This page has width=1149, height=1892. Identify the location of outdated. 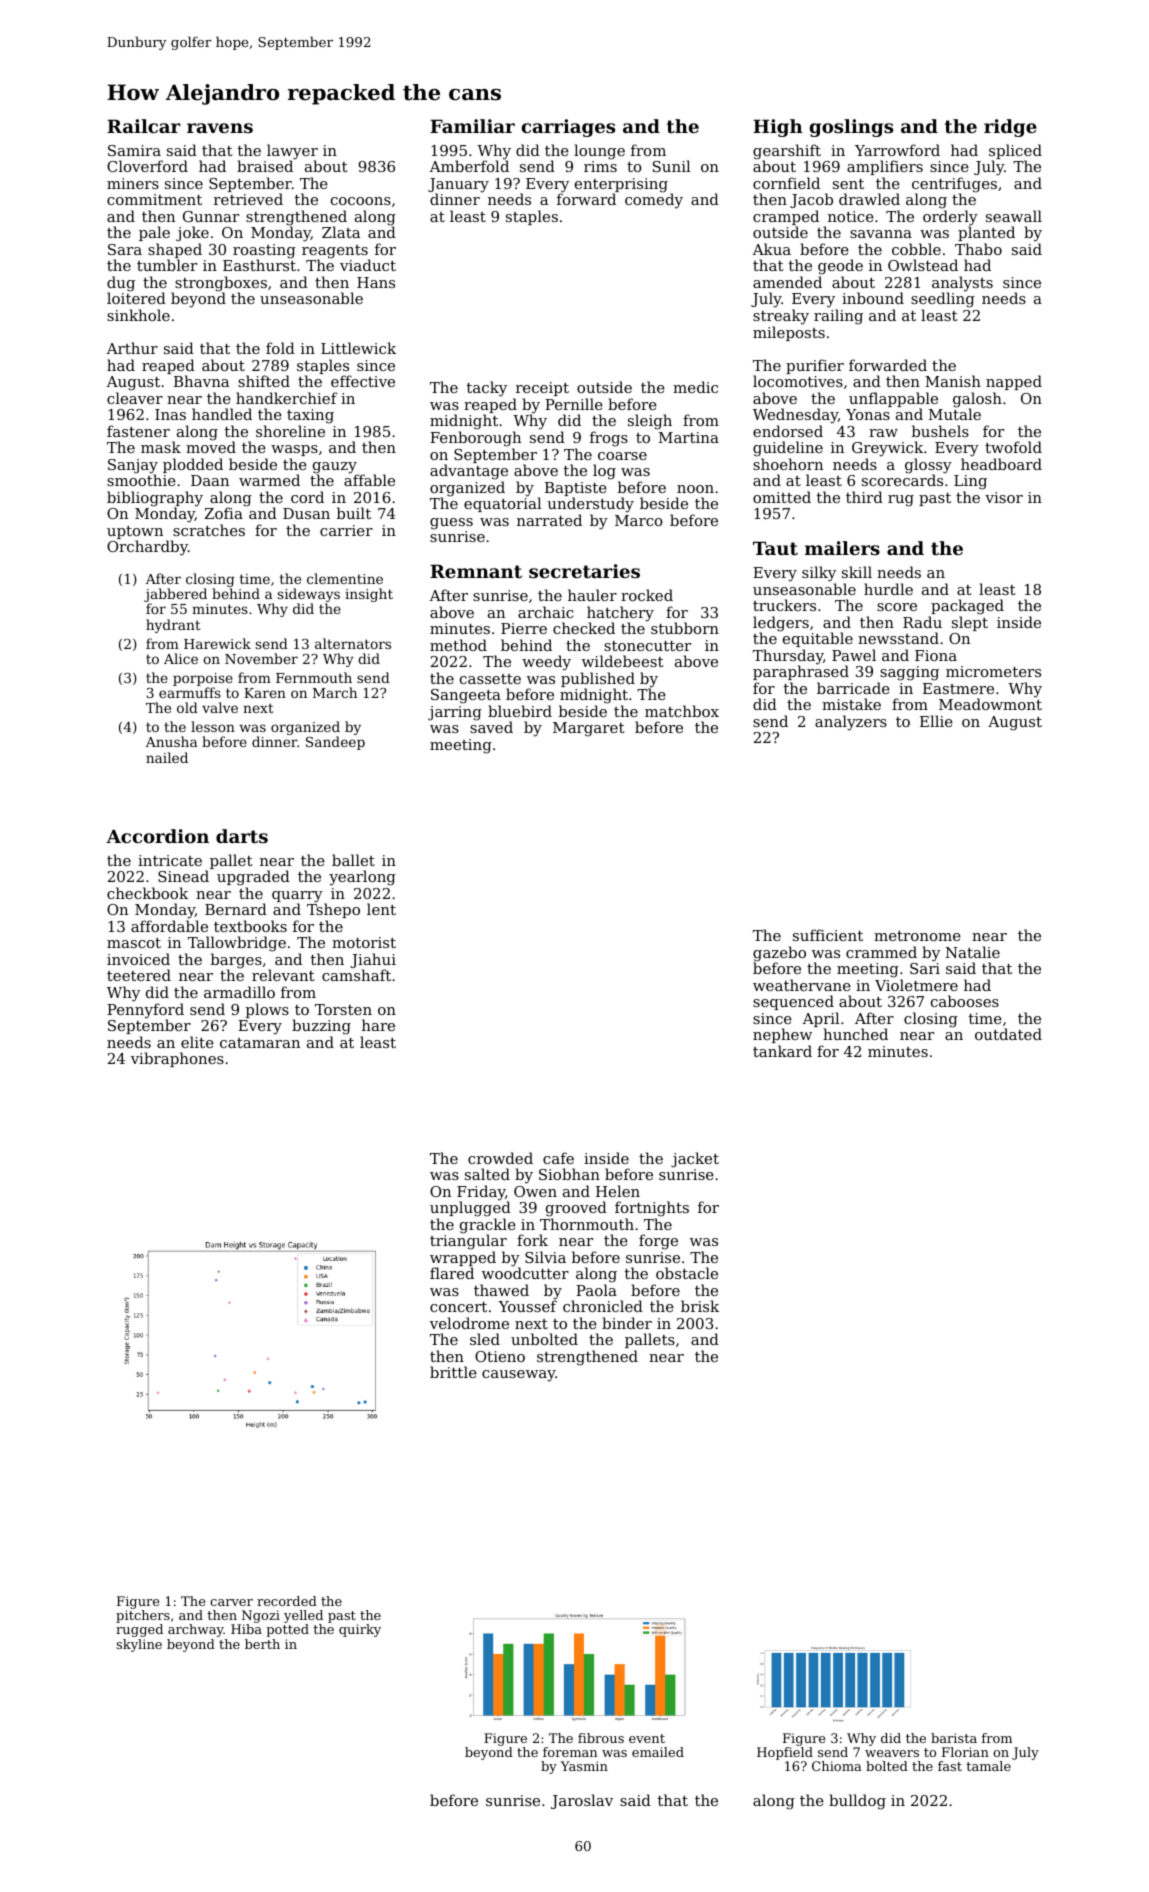
(1008, 1034).
